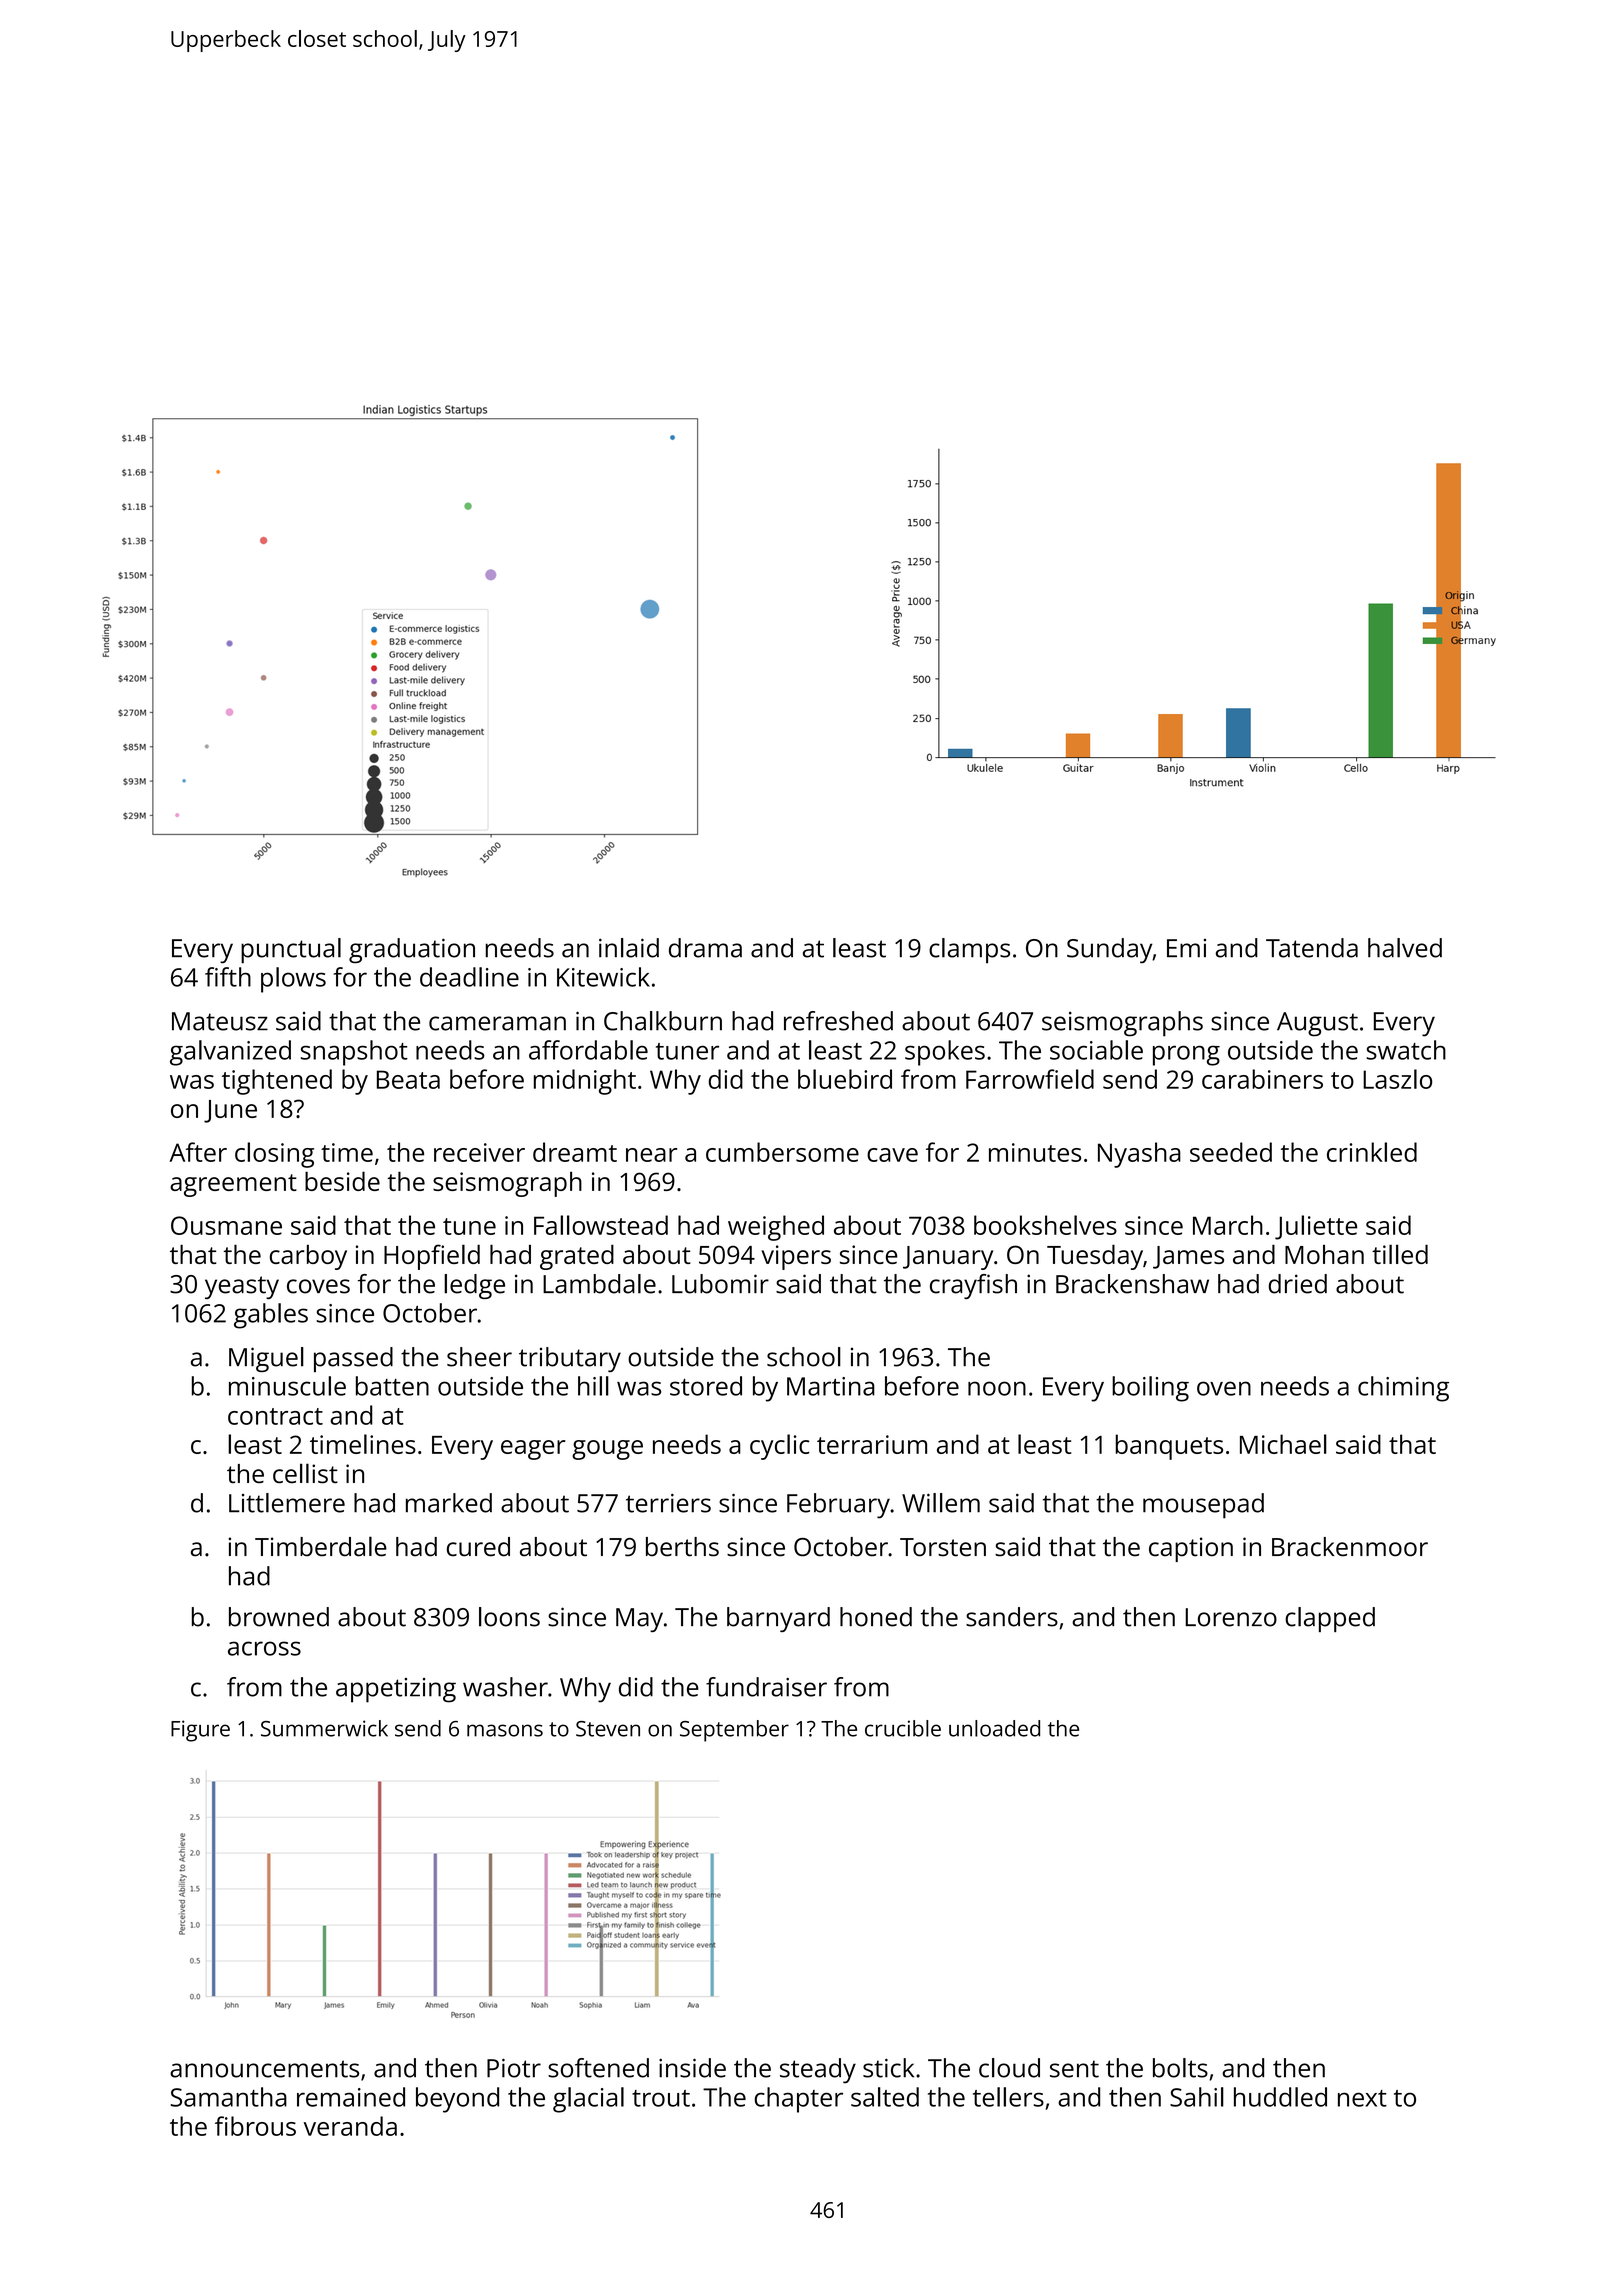  I want to click on Farrowfield, so click(1030, 1079).
